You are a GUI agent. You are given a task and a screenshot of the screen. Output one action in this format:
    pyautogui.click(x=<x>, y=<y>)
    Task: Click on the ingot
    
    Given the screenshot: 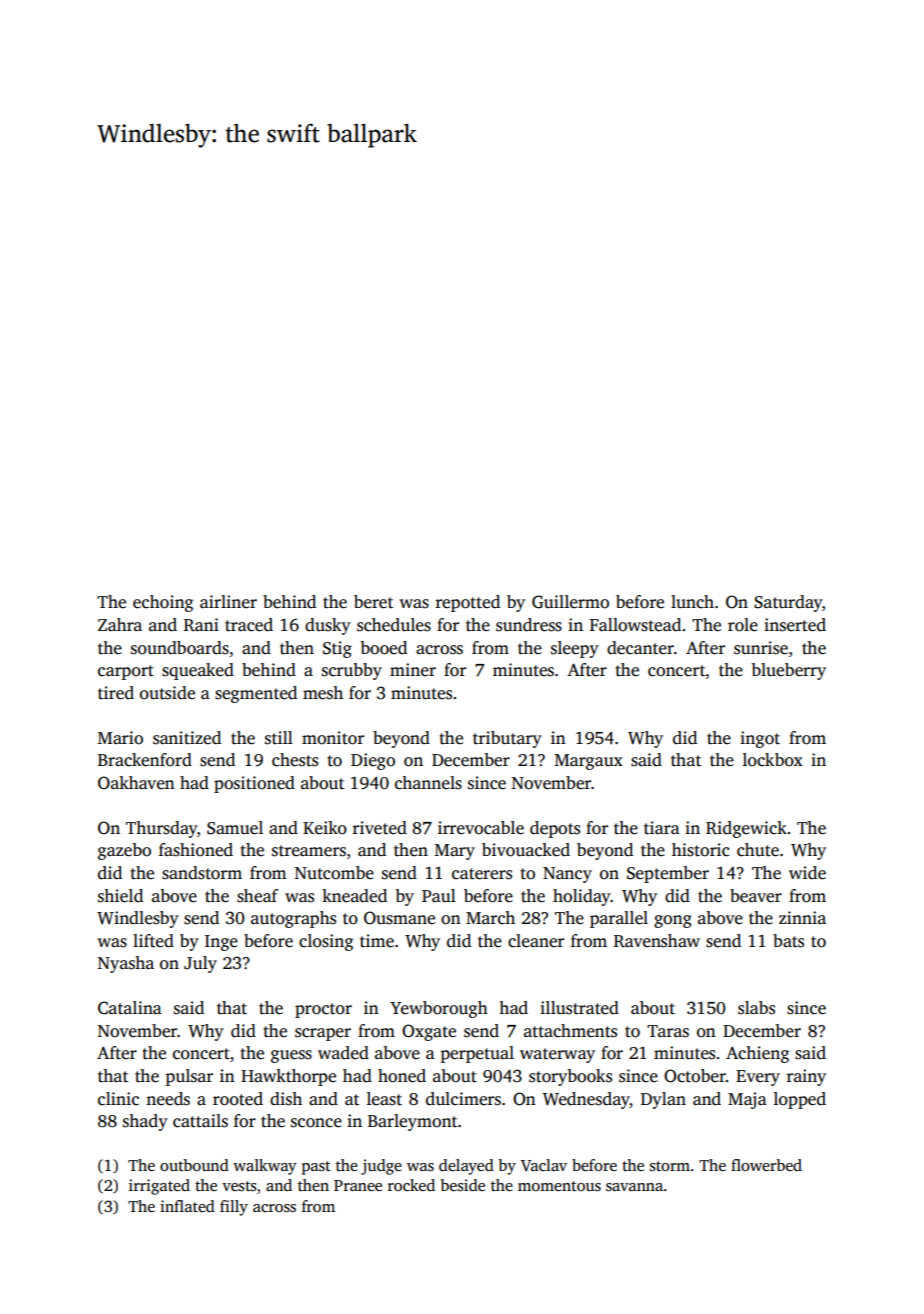 What is the action you would take?
    pyautogui.click(x=760, y=739)
